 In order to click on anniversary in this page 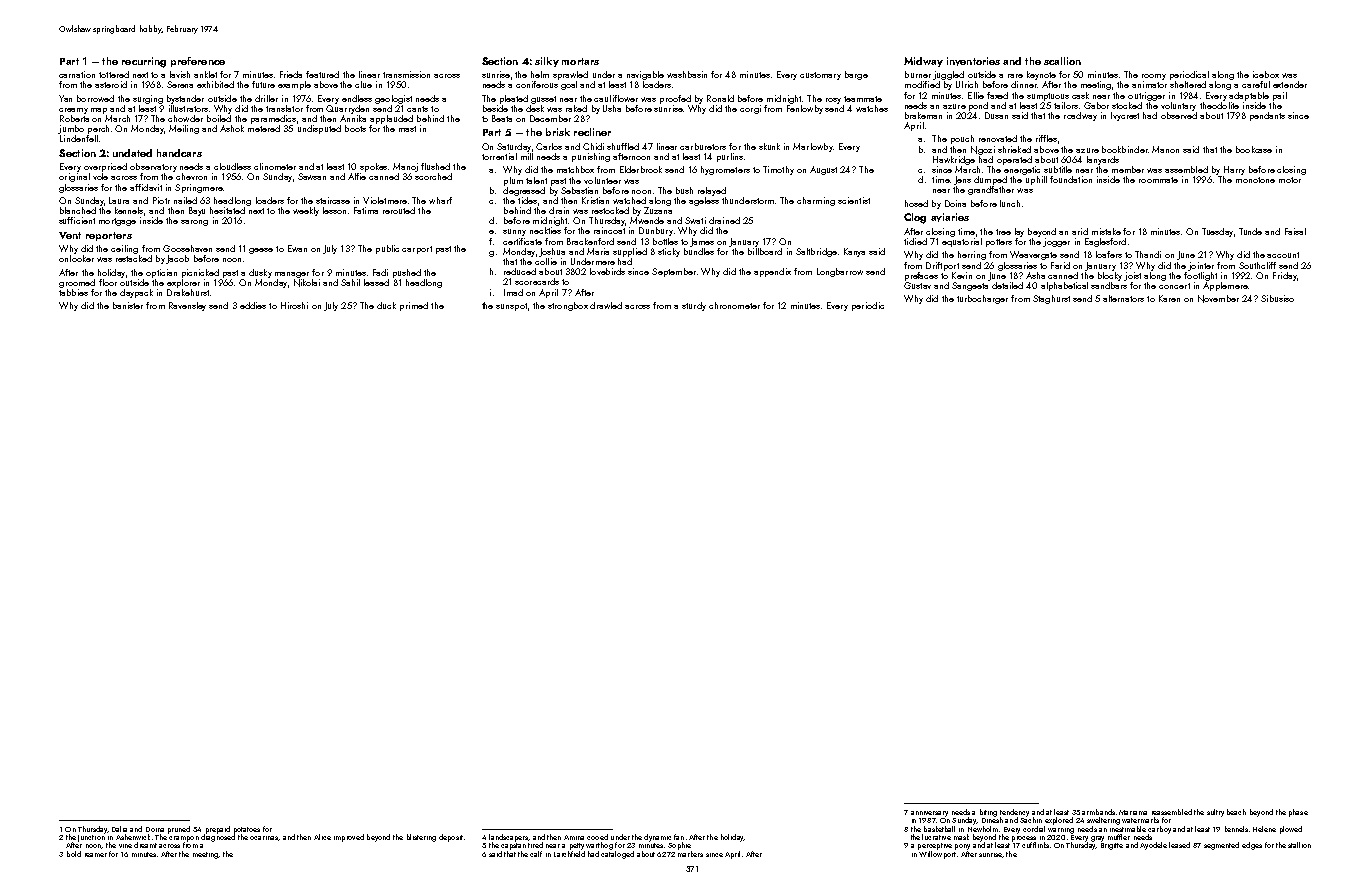, I will do `click(929, 814)`.
